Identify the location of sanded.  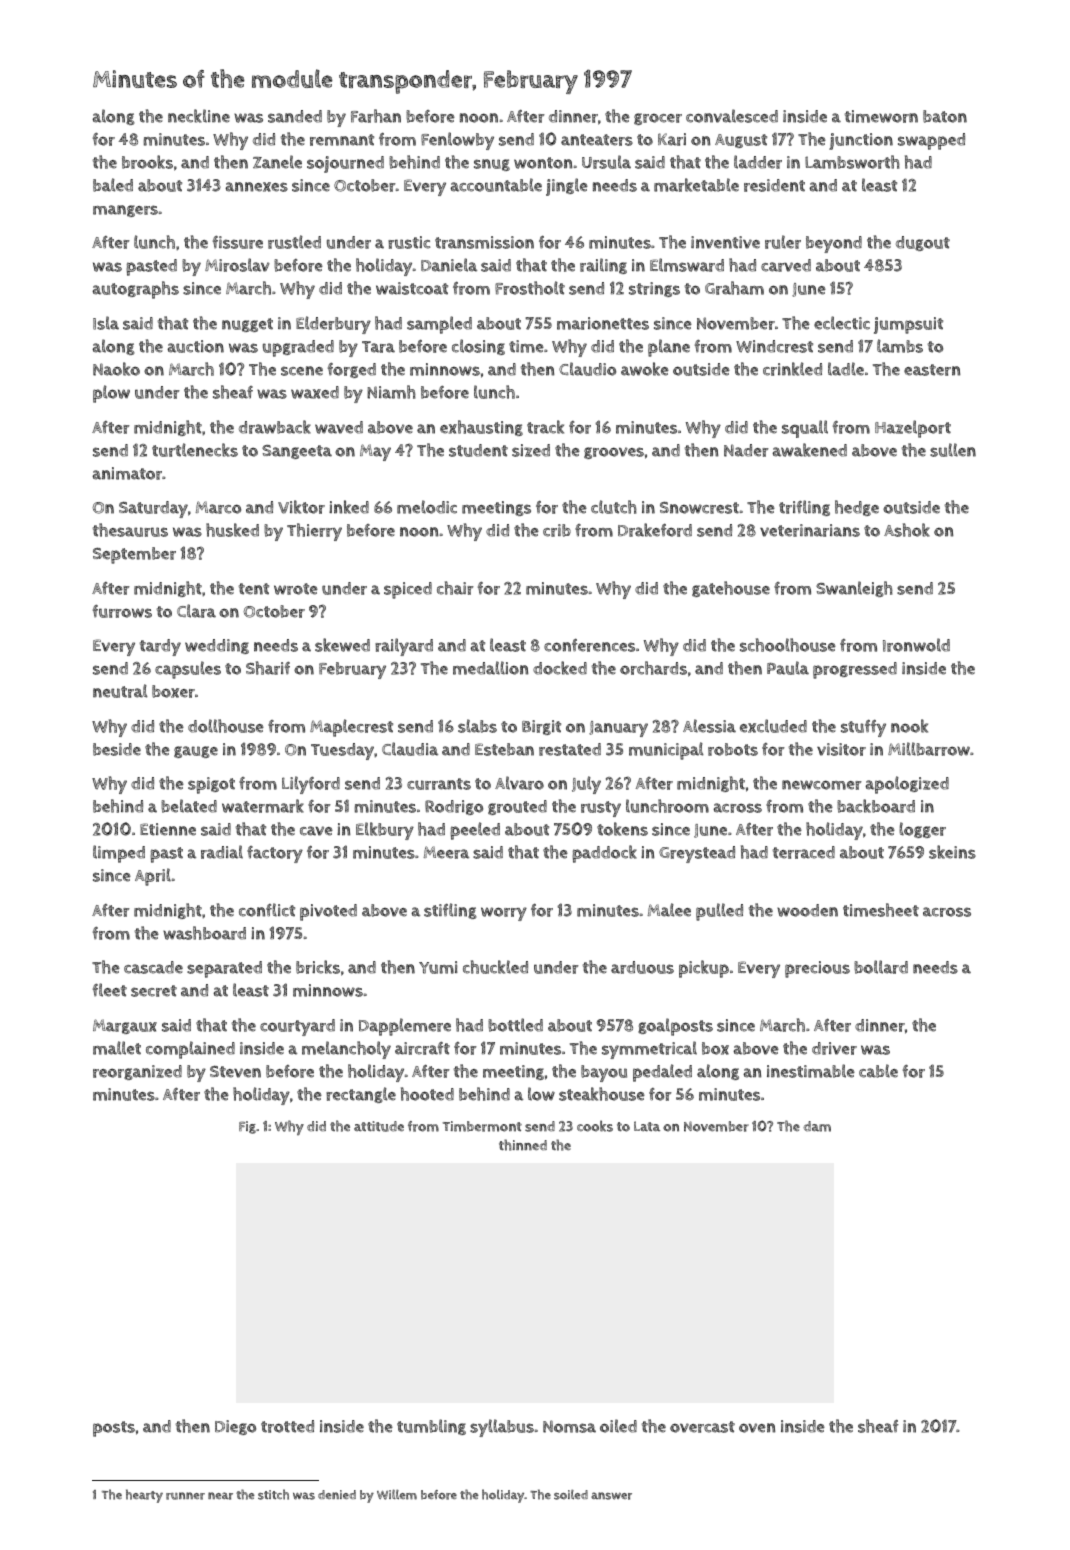
(295, 116).
